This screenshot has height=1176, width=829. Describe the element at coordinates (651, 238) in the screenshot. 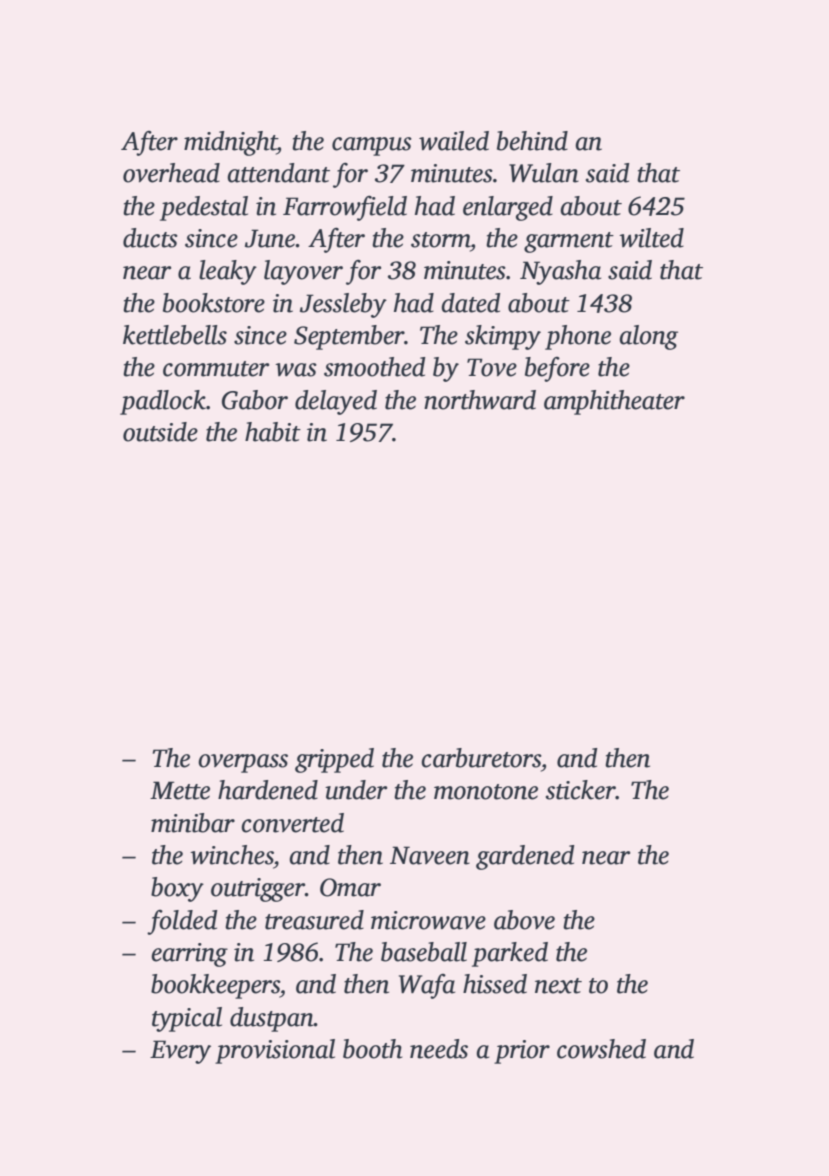

I see `wilted` at that location.
